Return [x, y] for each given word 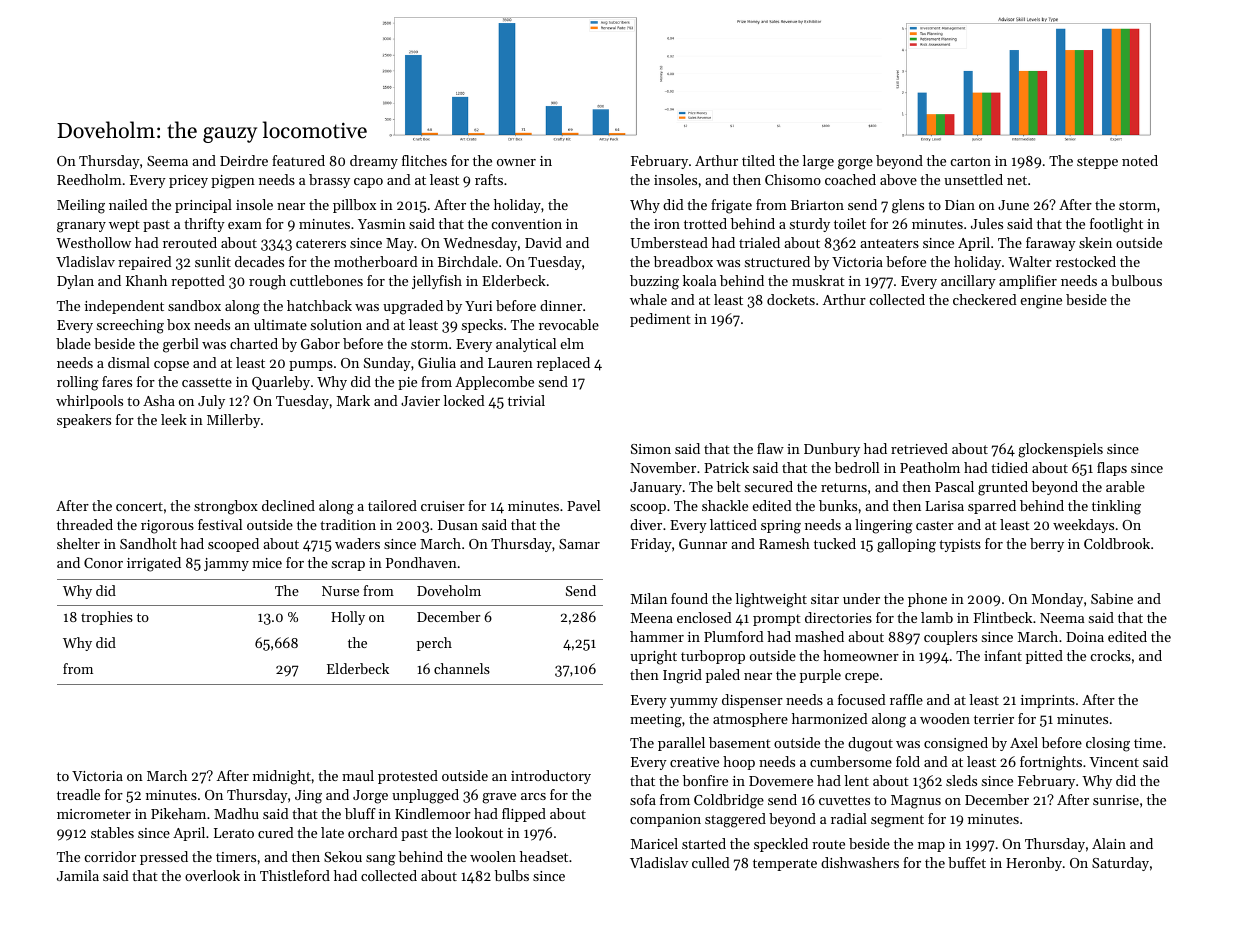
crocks [1111, 655]
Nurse [340, 591]
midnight [282, 777]
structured [777, 261]
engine [1041, 302]
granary [81, 227]
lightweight [771, 600]
